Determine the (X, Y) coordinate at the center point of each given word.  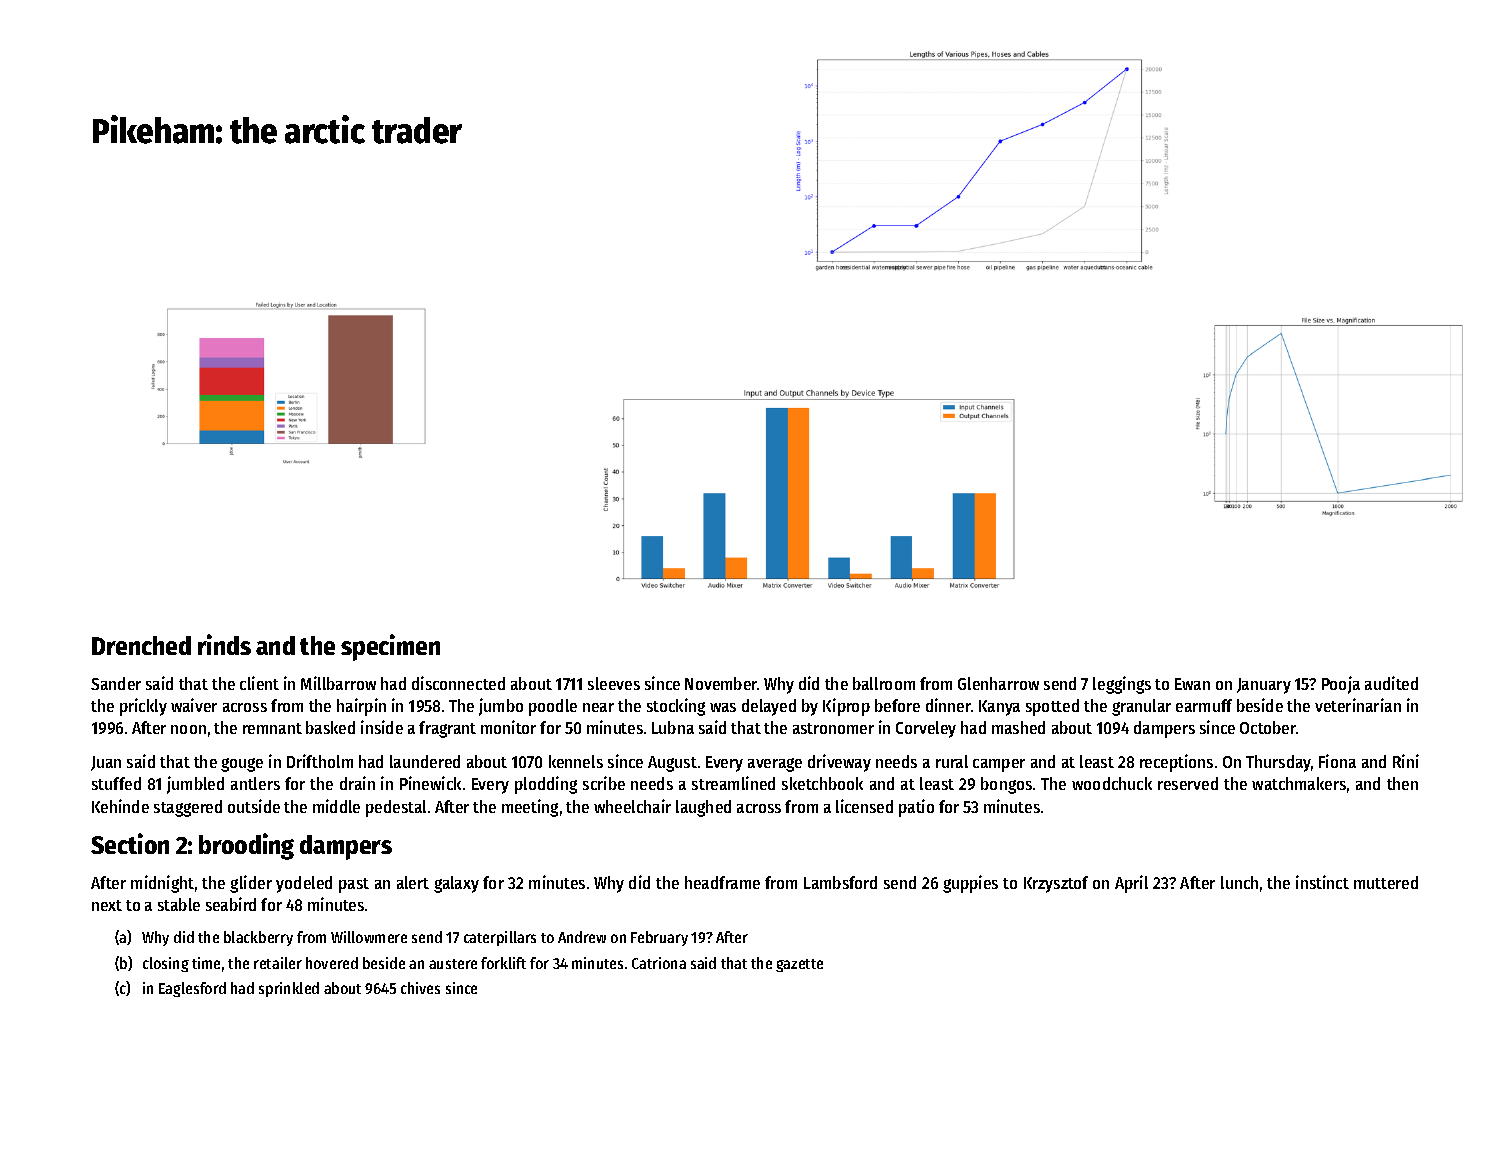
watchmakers (1299, 783)
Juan (106, 763)
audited (1391, 683)
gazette (799, 965)
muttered (1386, 882)
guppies (970, 884)
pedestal (396, 808)
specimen (390, 647)
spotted (1052, 707)
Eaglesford (192, 989)
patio (916, 808)
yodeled (304, 884)
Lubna (673, 727)
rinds (224, 644)
